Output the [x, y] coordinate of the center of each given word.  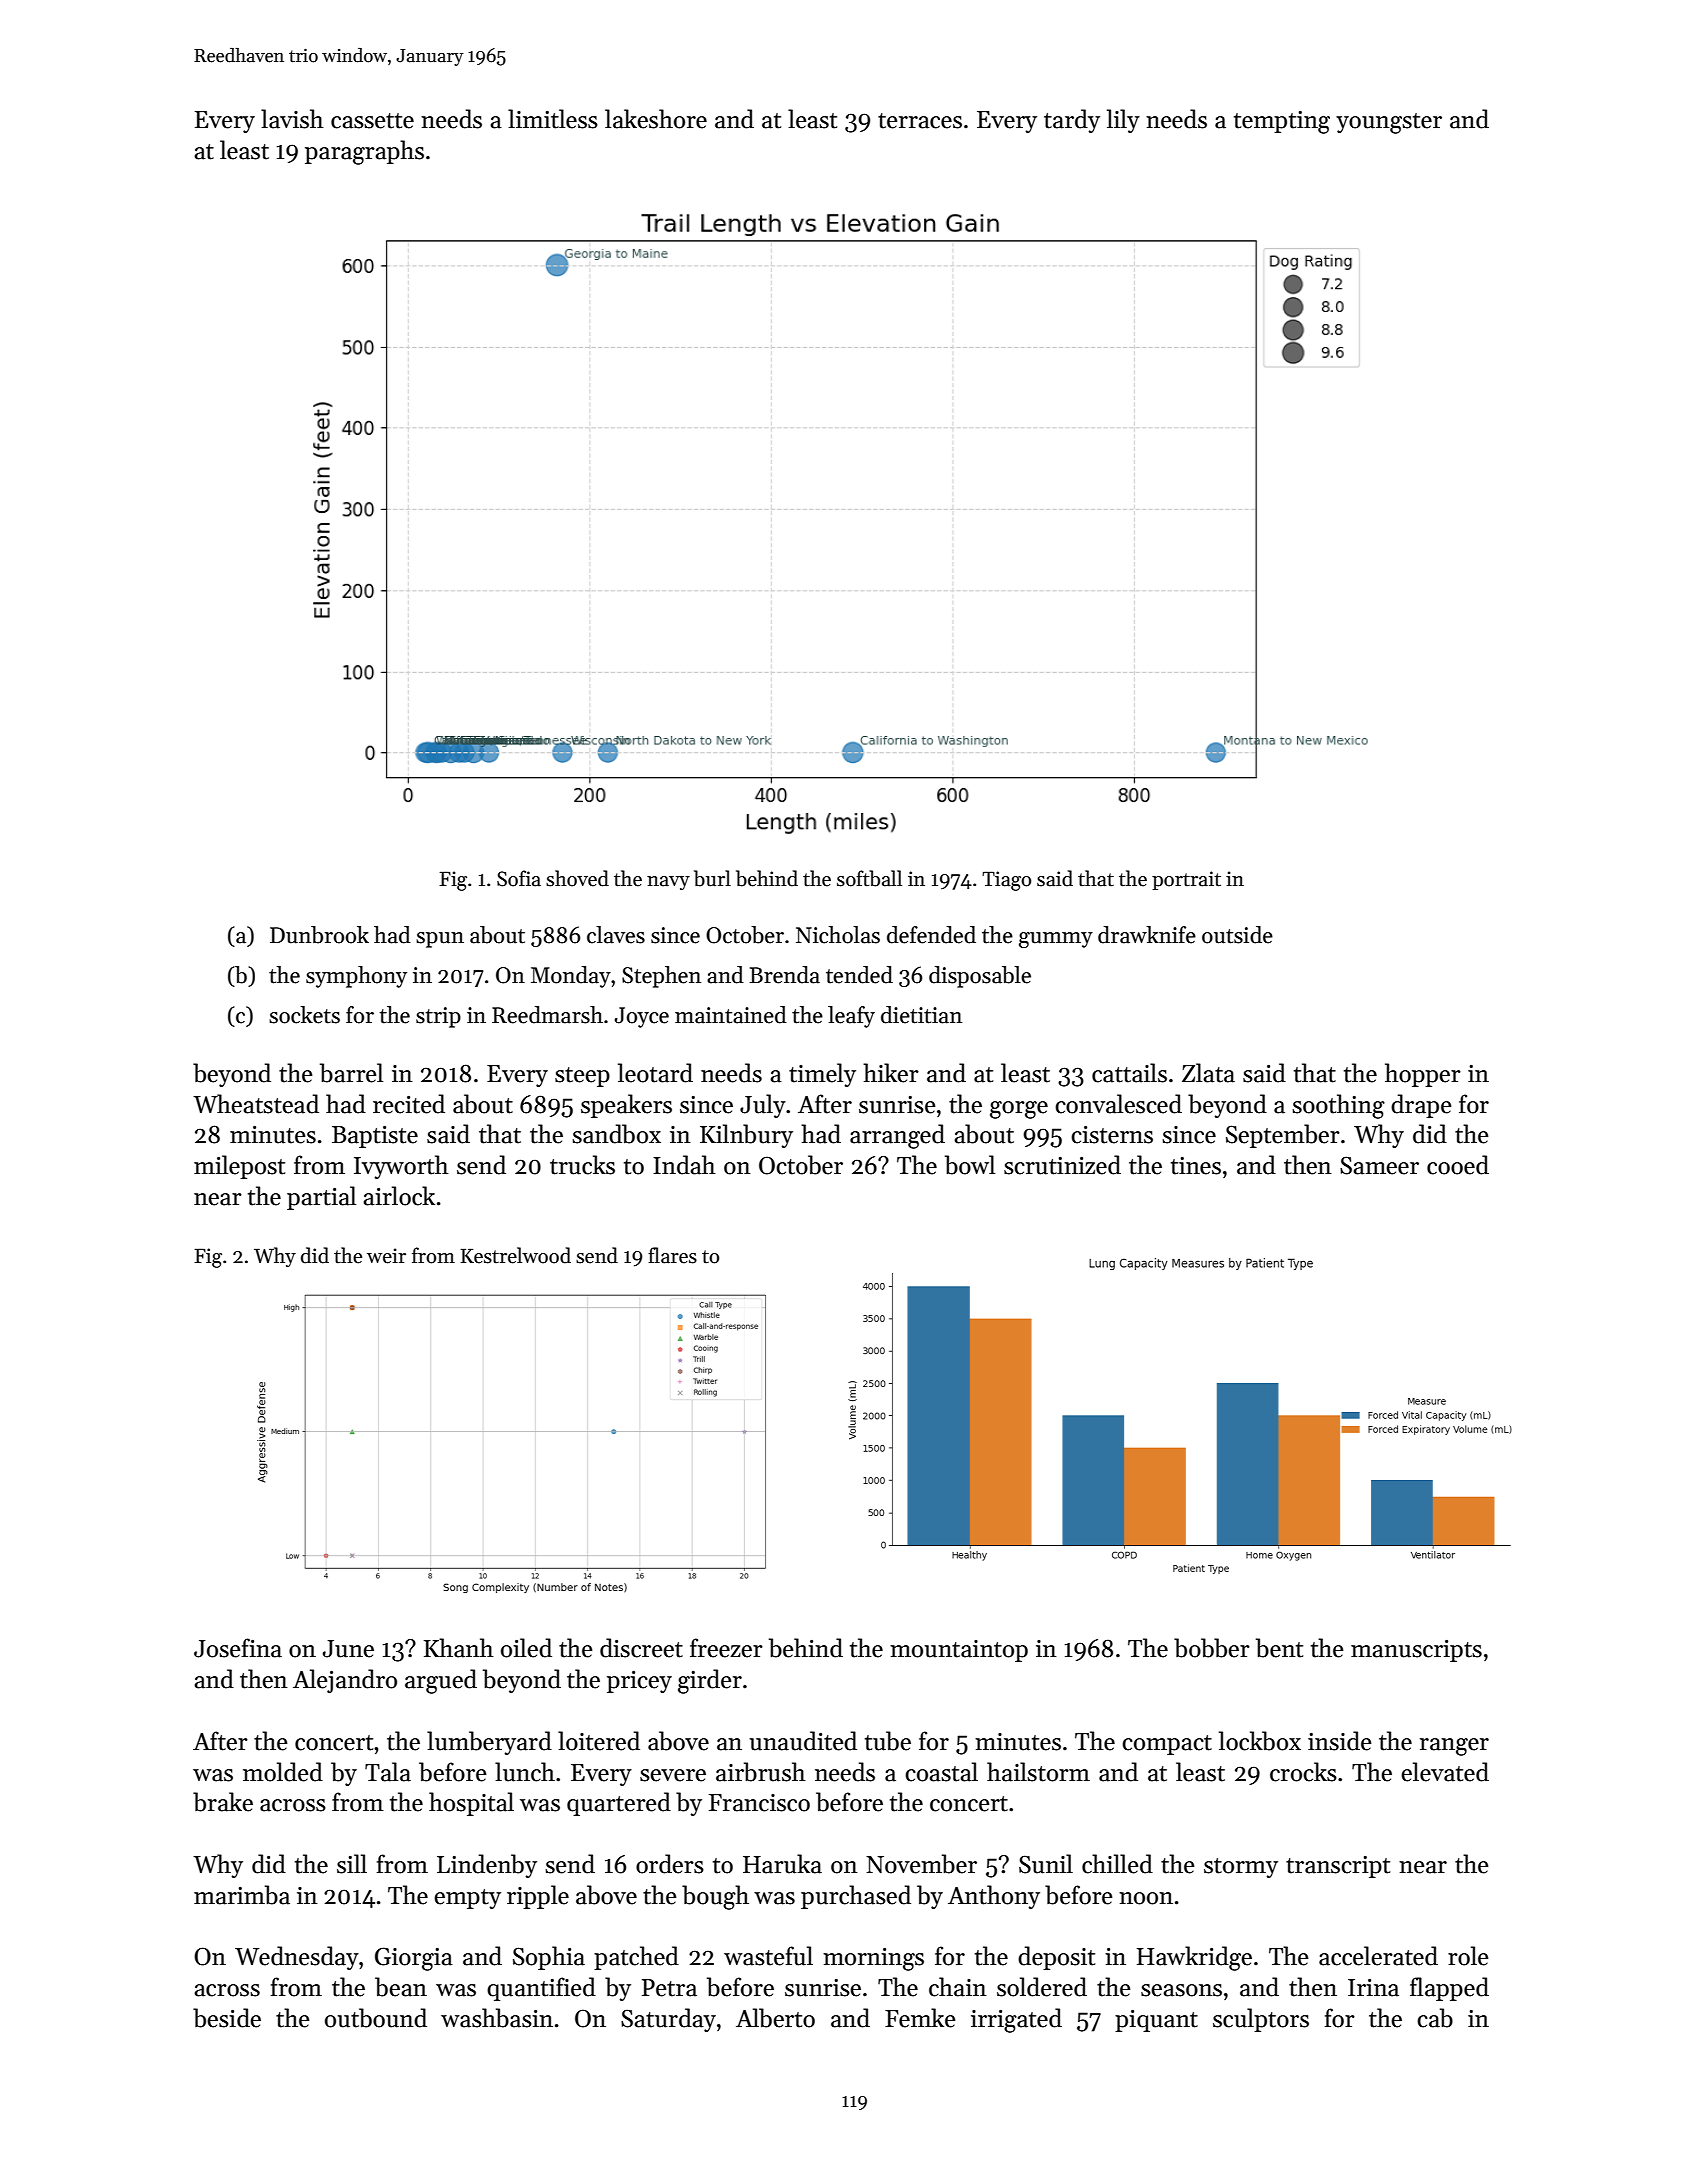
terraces [920, 121]
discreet [641, 1648]
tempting [1282, 122]
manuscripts [1416, 1651]
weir [386, 1256]
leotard [655, 1073]
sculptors [1261, 2020]
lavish [292, 119]
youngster [1389, 123]
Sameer [1379, 1165]
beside [227, 2018]
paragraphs [364, 152]
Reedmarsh [547, 1015]
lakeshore [656, 119]
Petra [669, 1988]
